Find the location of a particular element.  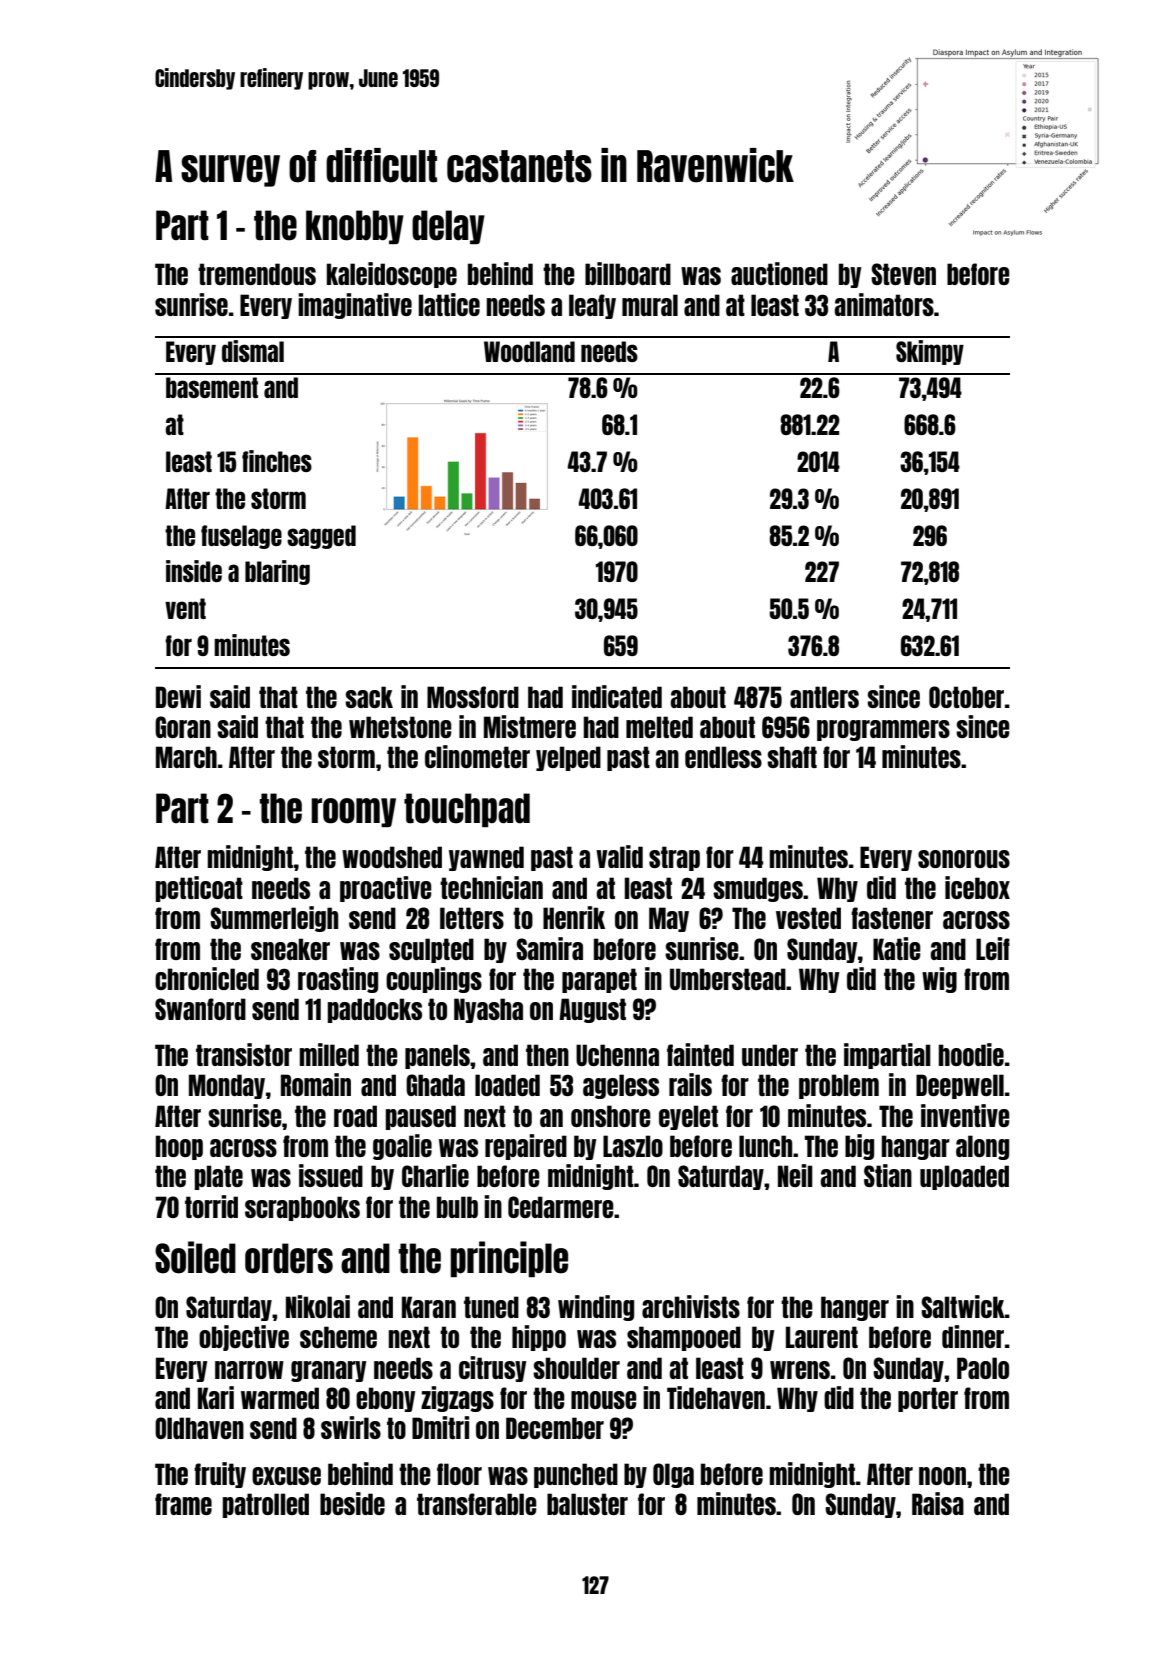

Dewi is located at coordinates (178, 696).
